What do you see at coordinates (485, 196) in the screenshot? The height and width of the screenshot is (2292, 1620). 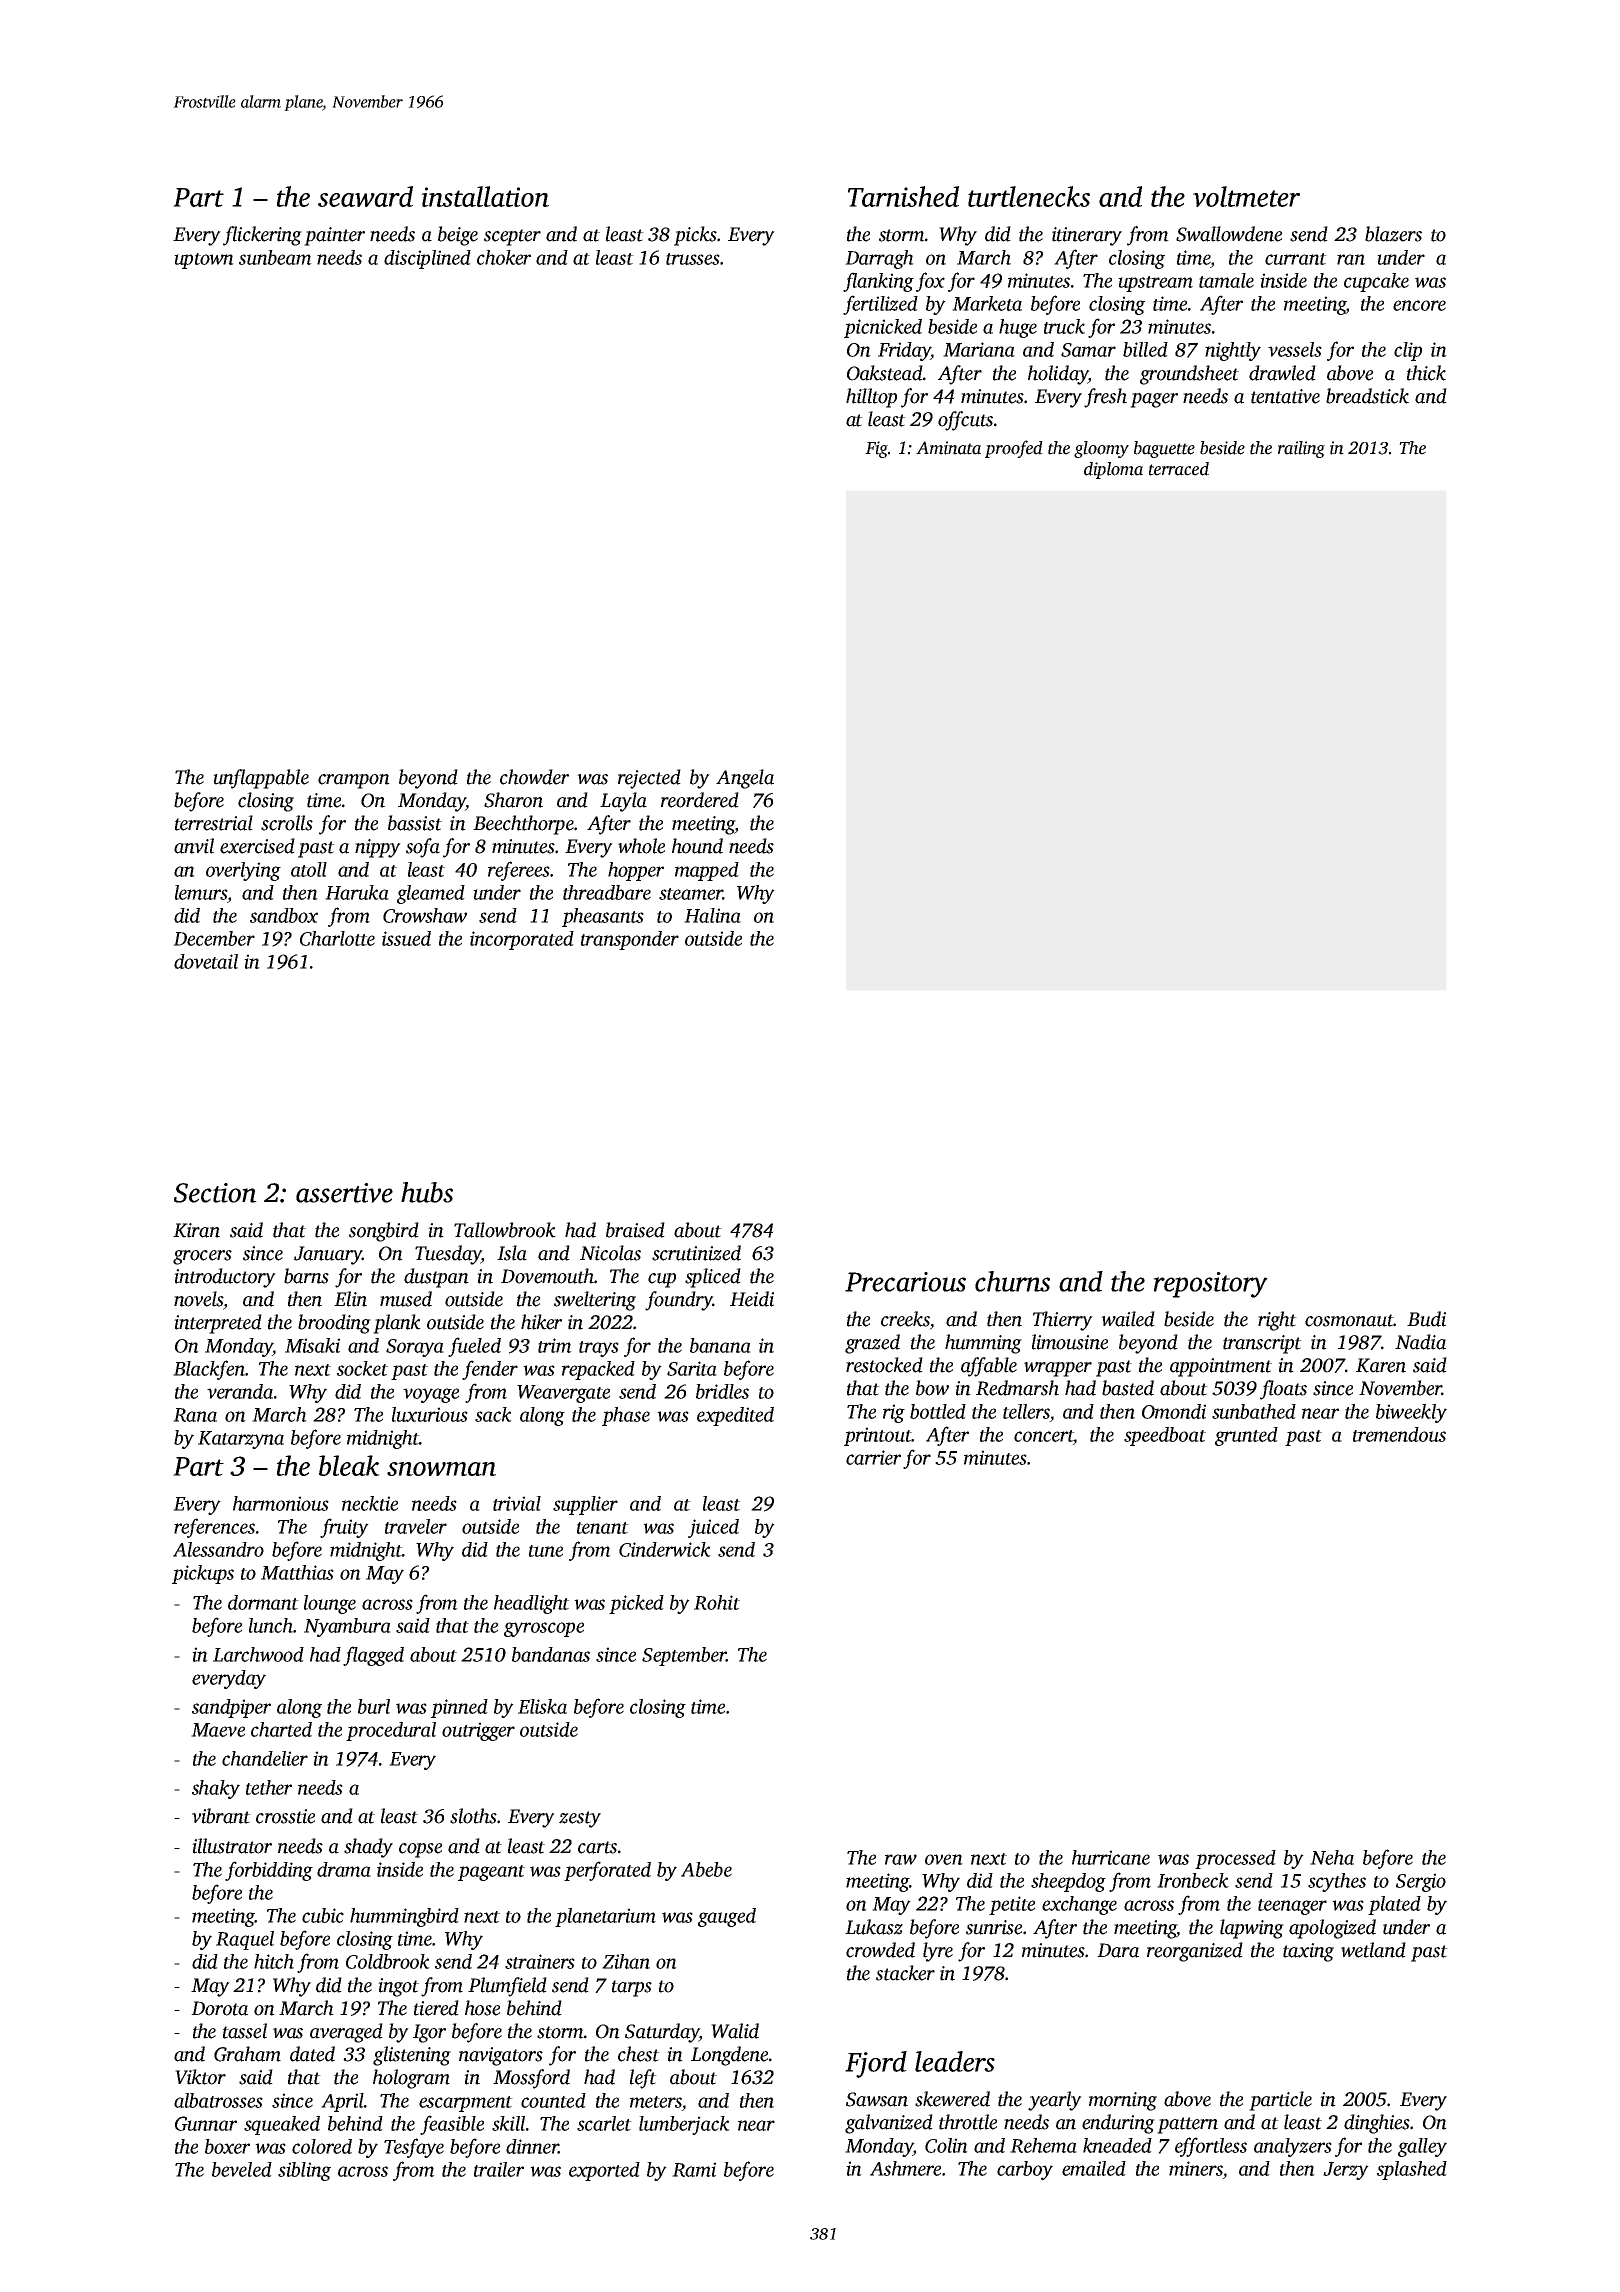 I see `installation` at bounding box center [485, 196].
